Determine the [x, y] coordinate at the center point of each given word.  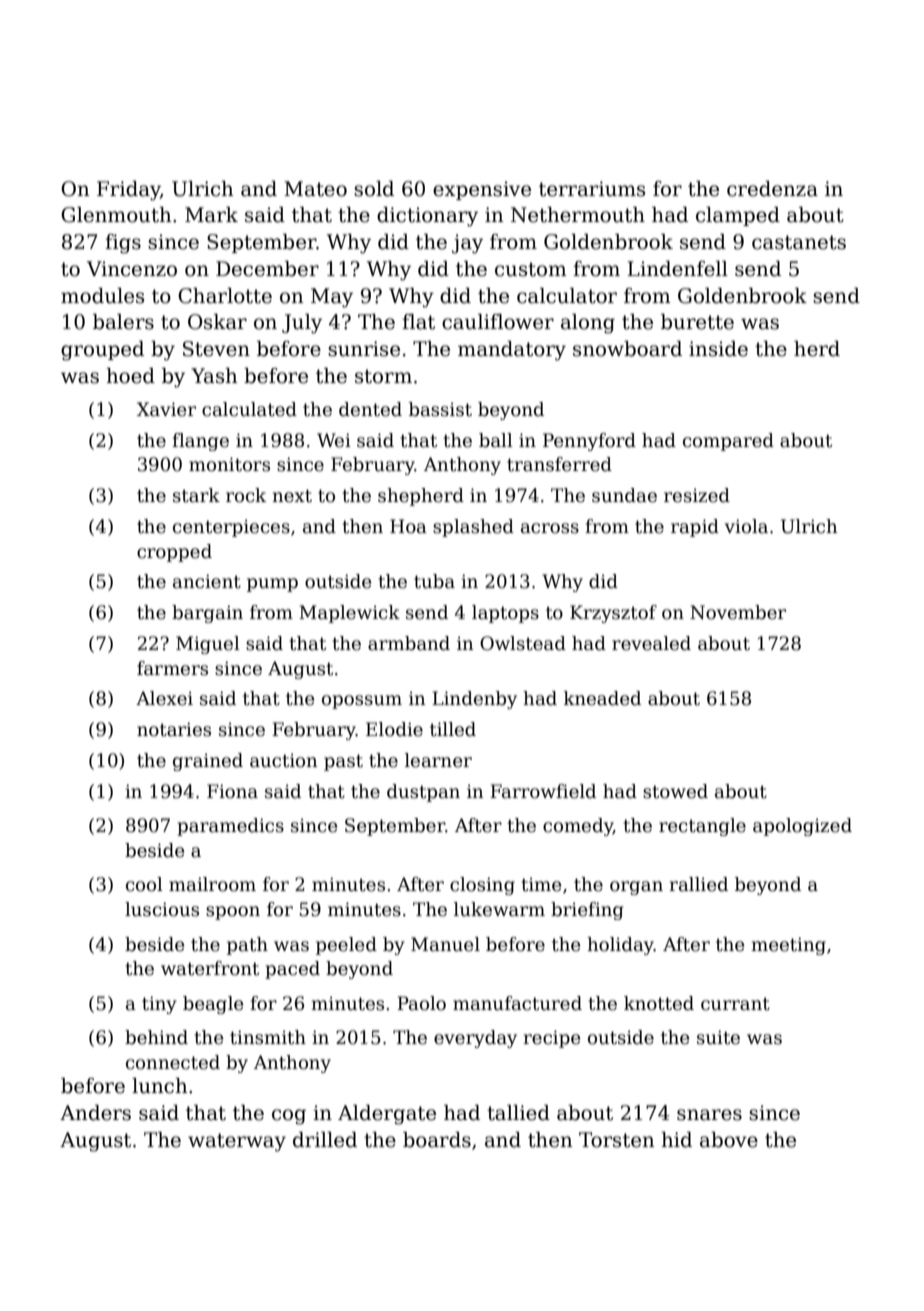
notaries [174, 729]
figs [123, 244]
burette [697, 322]
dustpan [423, 793]
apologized [802, 827]
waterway [237, 1142]
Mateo [315, 189]
